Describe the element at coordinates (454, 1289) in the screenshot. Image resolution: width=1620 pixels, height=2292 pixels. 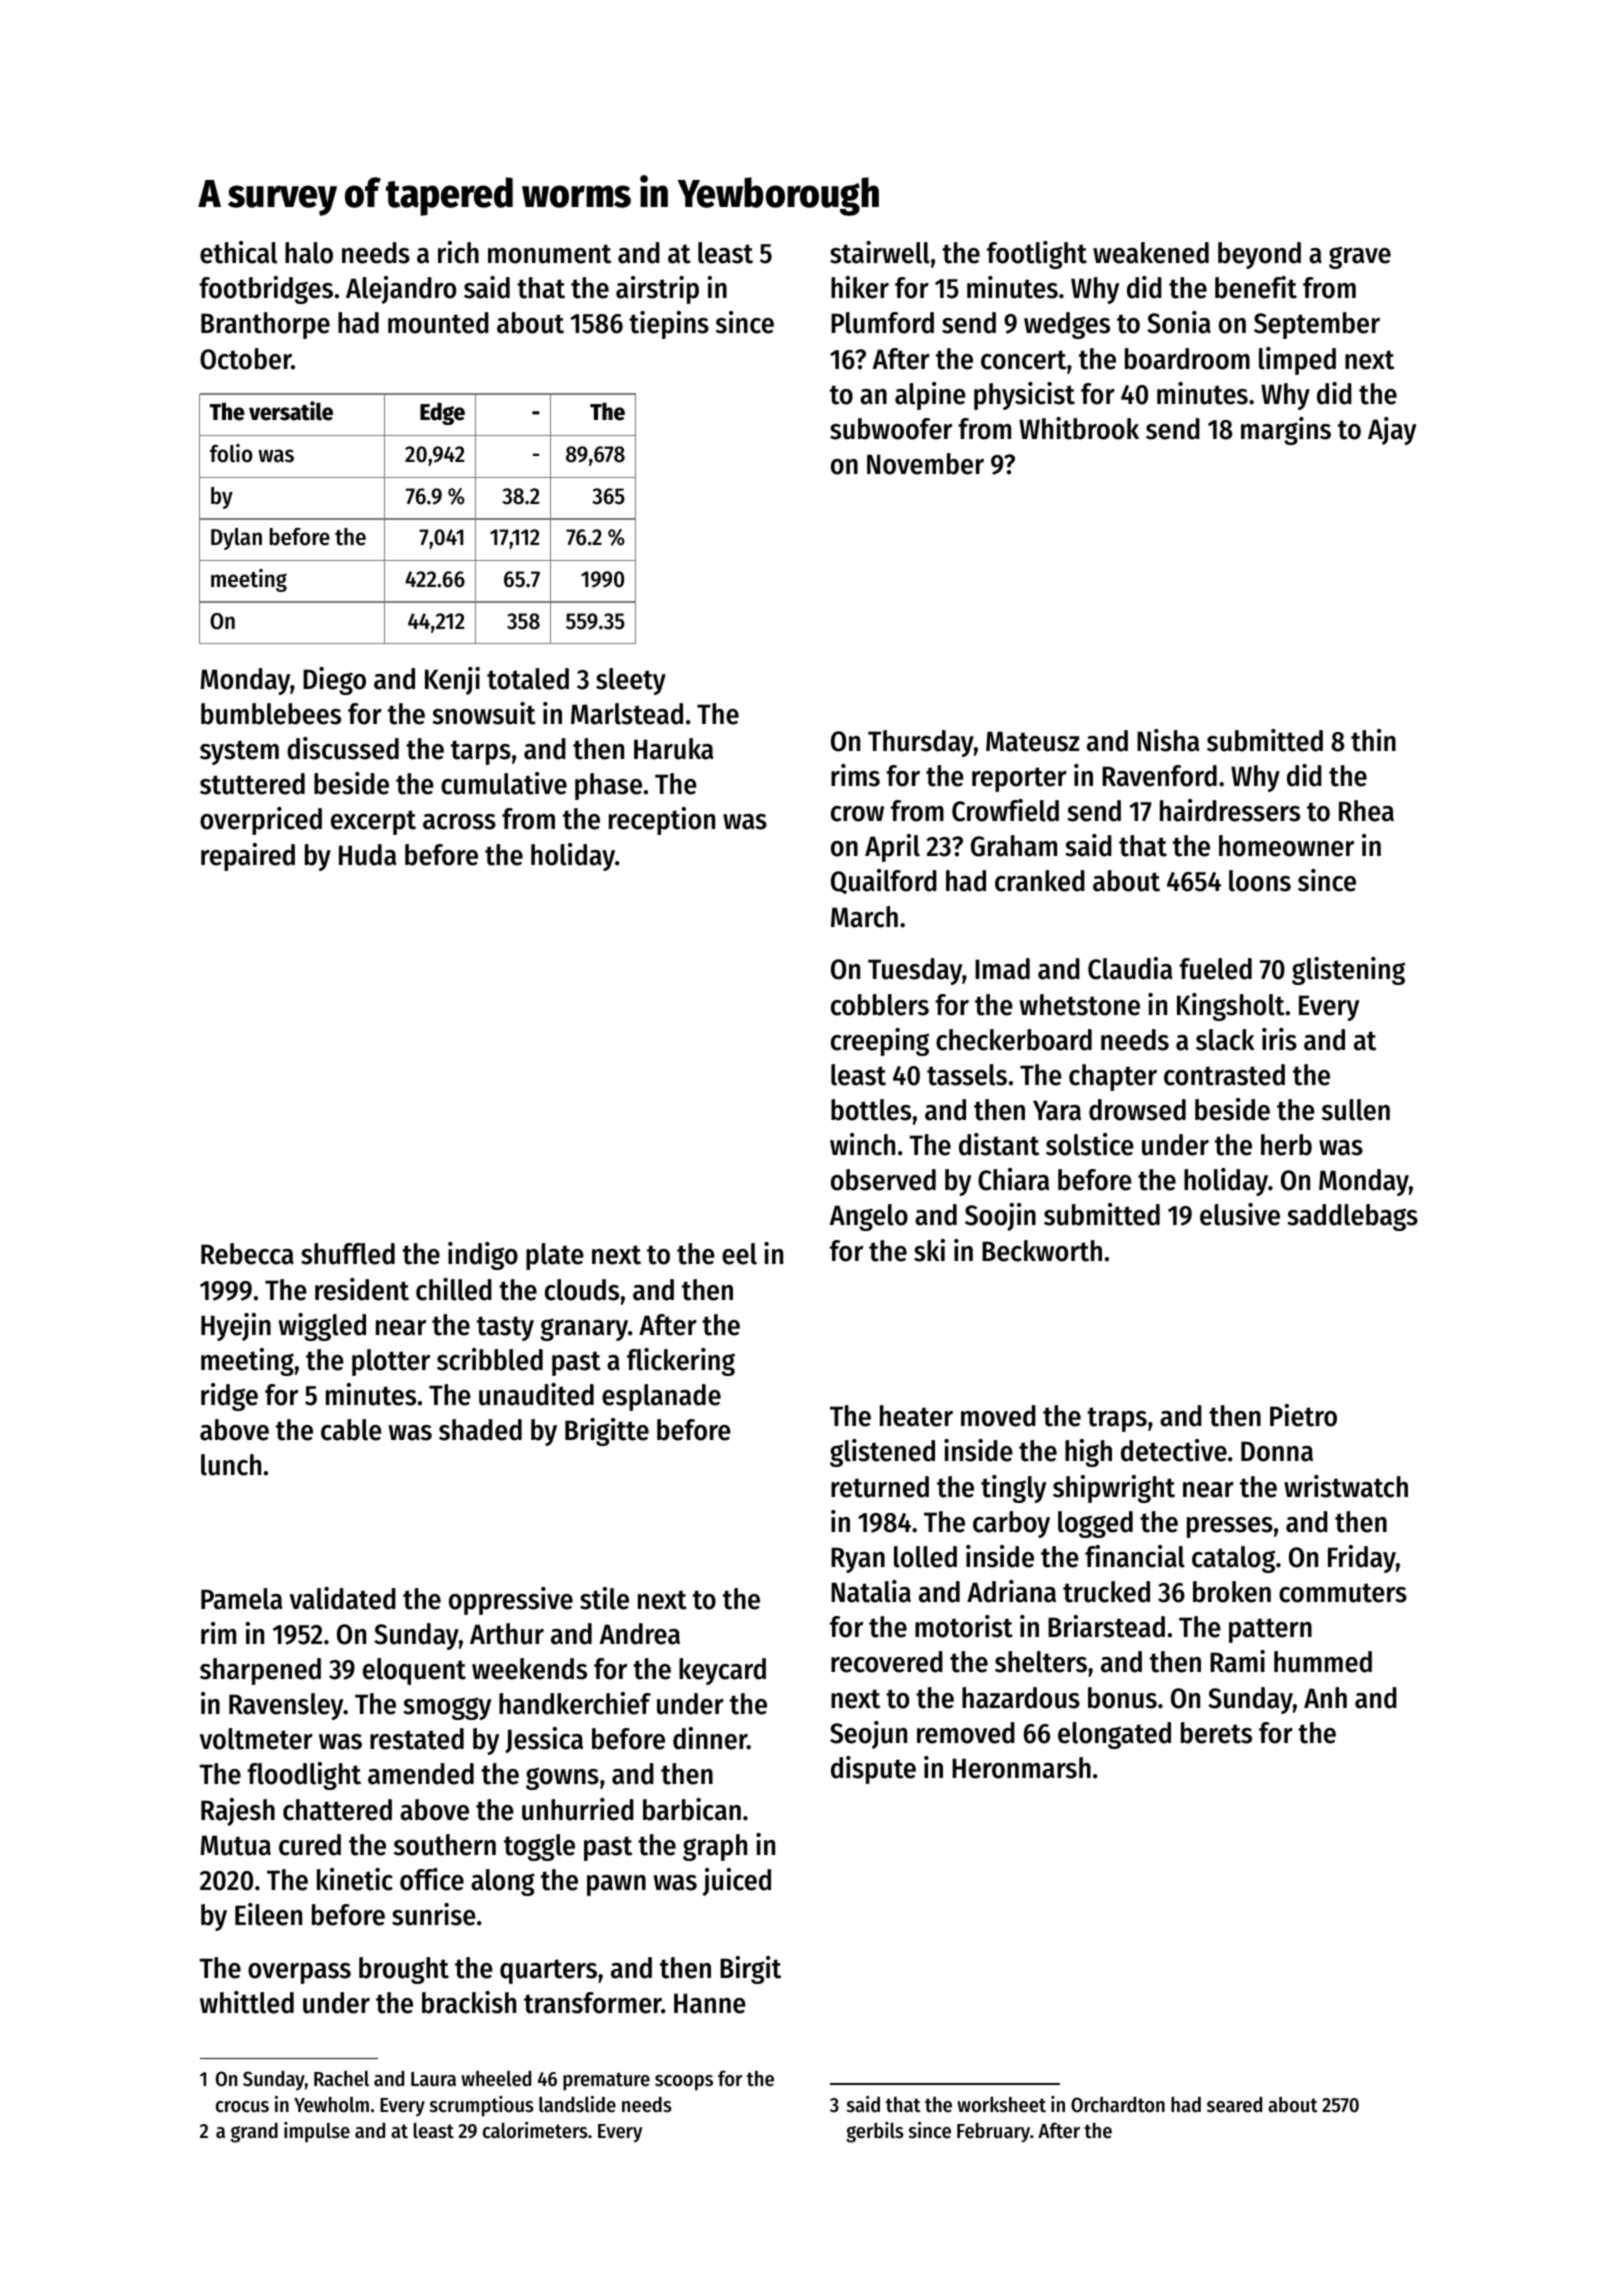
I see `chilled` at that location.
